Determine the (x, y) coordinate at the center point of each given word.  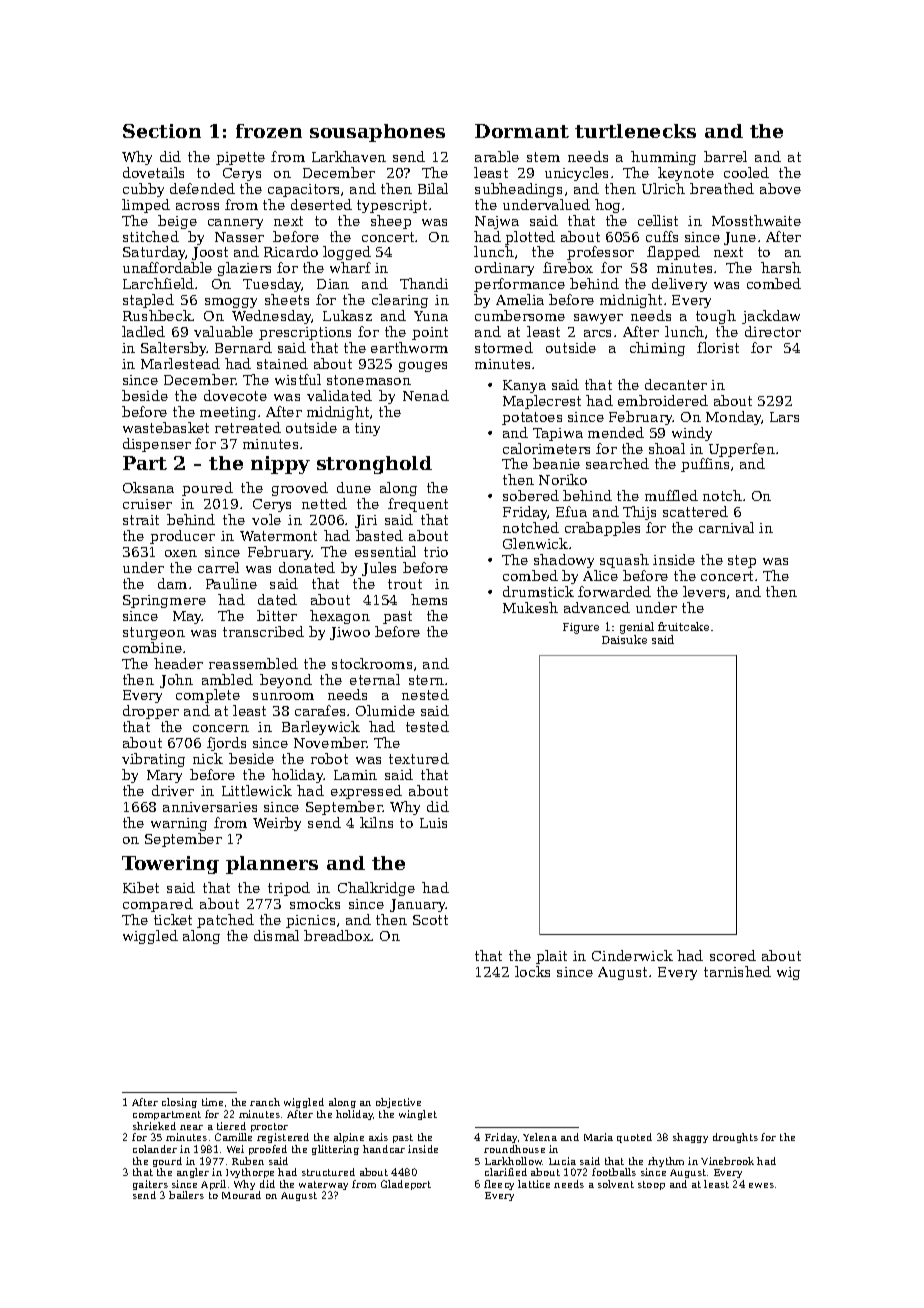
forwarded (614, 591)
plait (551, 957)
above (780, 188)
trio (436, 552)
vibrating (153, 760)
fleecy (499, 1185)
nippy (280, 465)
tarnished (737, 971)
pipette (240, 158)
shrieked (154, 1126)
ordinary (504, 269)
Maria (598, 1137)
